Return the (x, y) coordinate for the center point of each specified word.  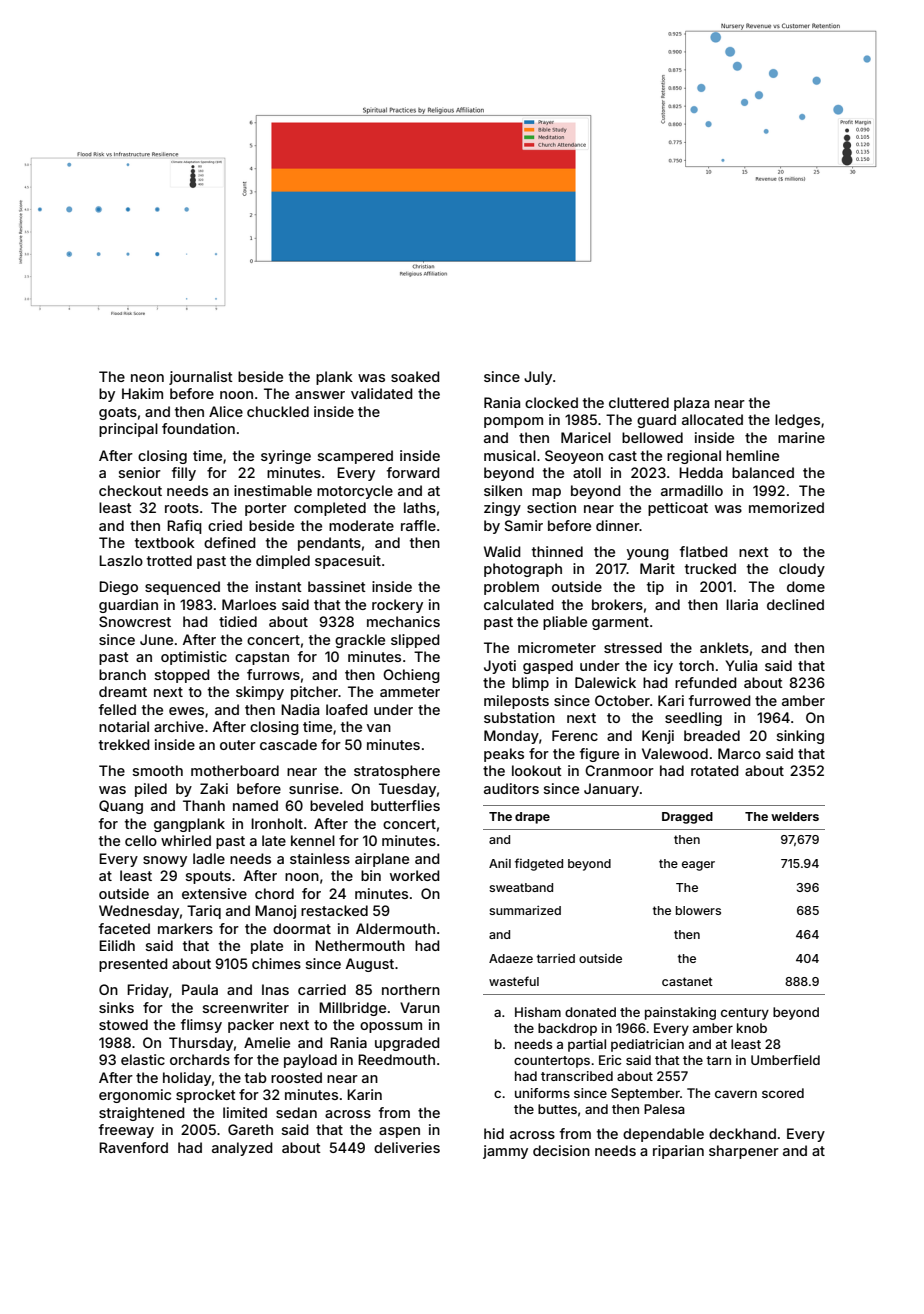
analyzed (242, 1149)
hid (494, 1133)
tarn (718, 1060)
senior (140, 472)
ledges (797, 421)
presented (133, 965)
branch (122, 674)
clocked (551, 402)
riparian (678, 1152)
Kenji (658, 737)
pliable (565, 623)
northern (411, 989)
